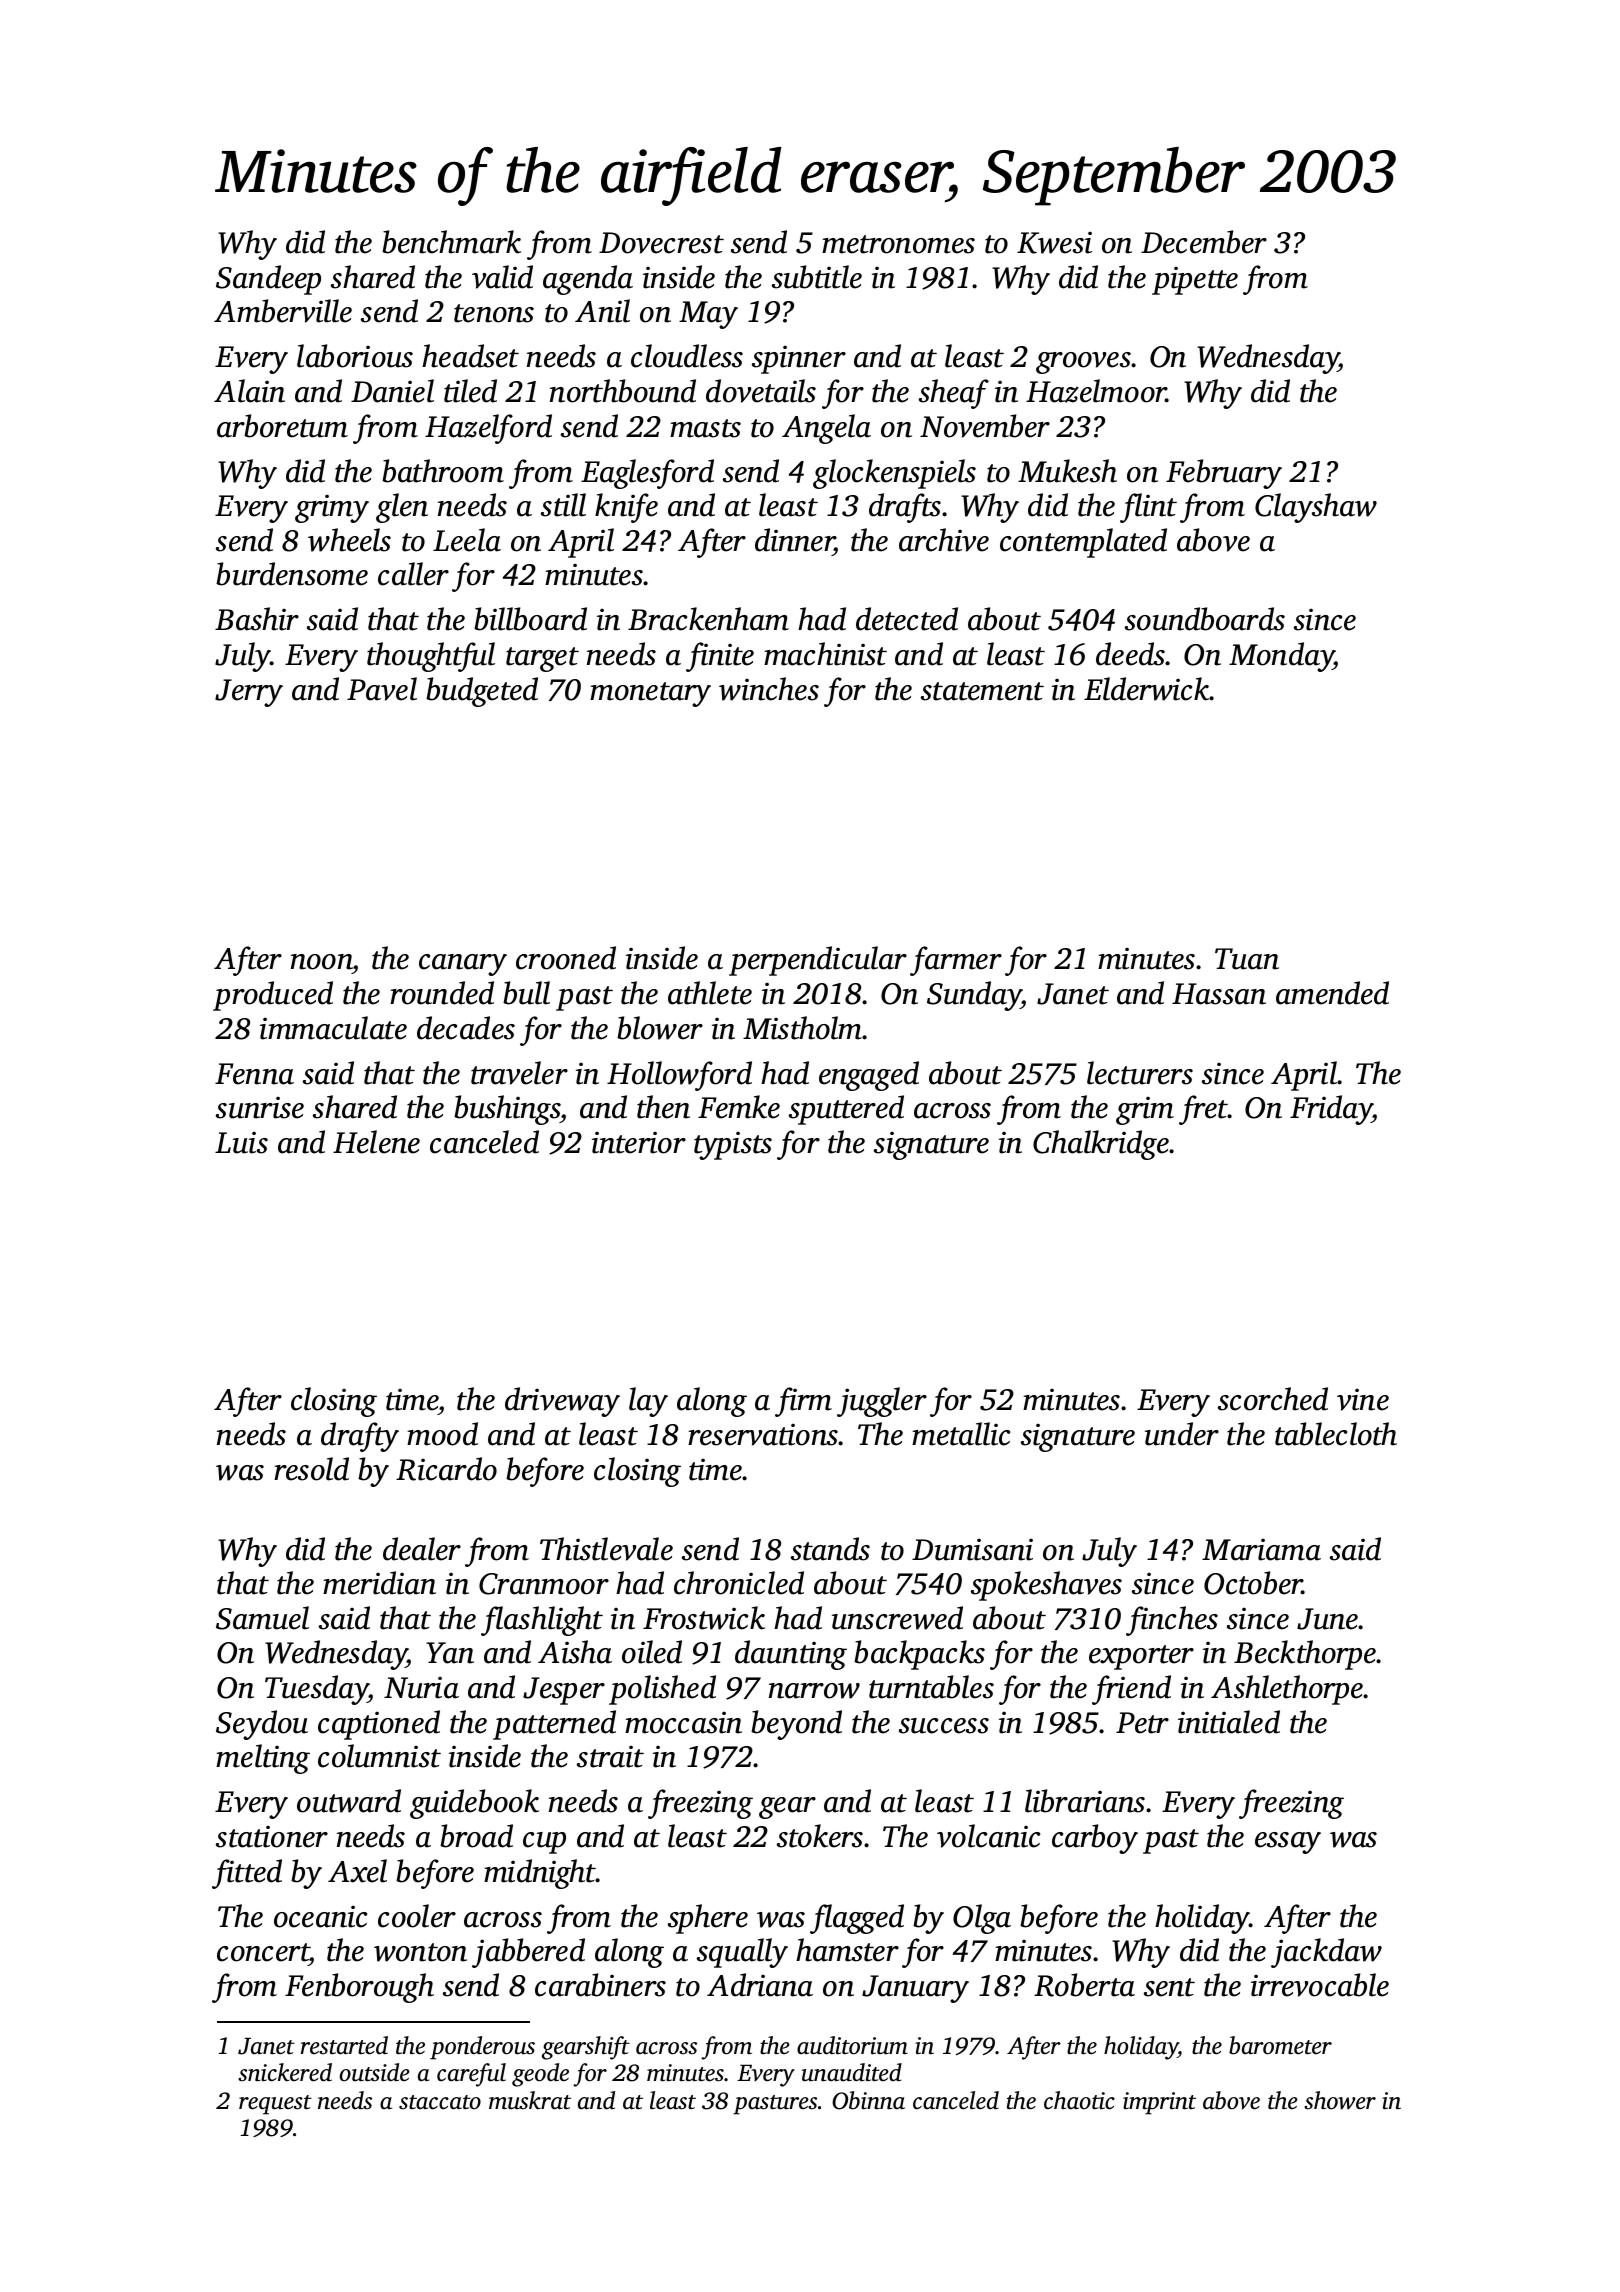  I want to click on patterned, so click(554, 1725).
